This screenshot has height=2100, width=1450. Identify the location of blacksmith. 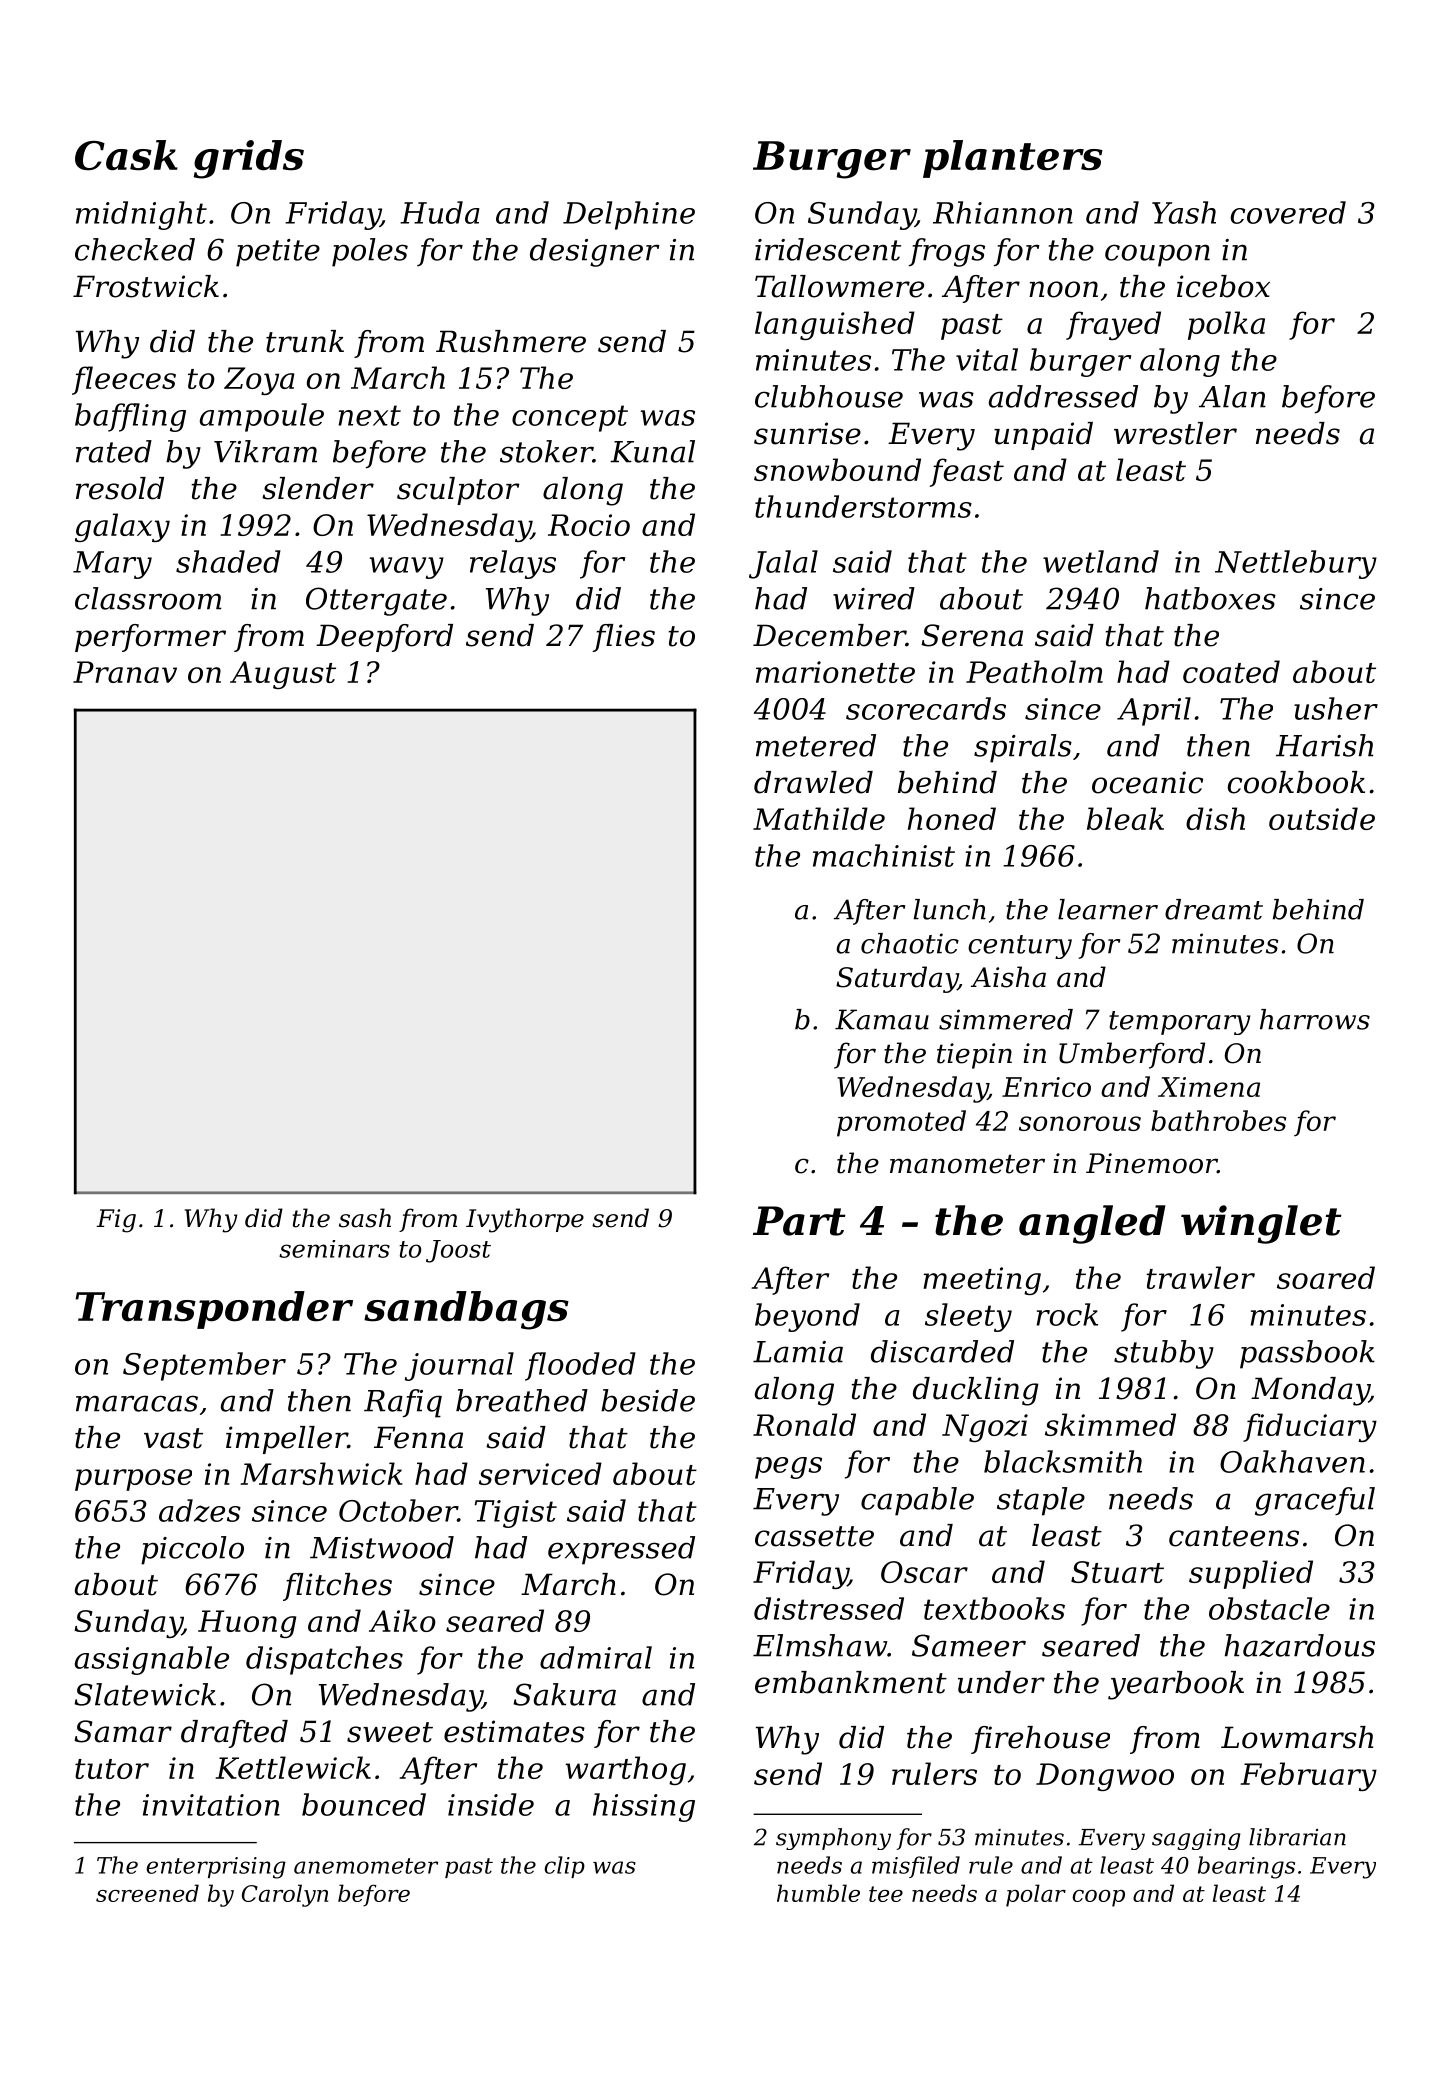
(1063, 1461).
